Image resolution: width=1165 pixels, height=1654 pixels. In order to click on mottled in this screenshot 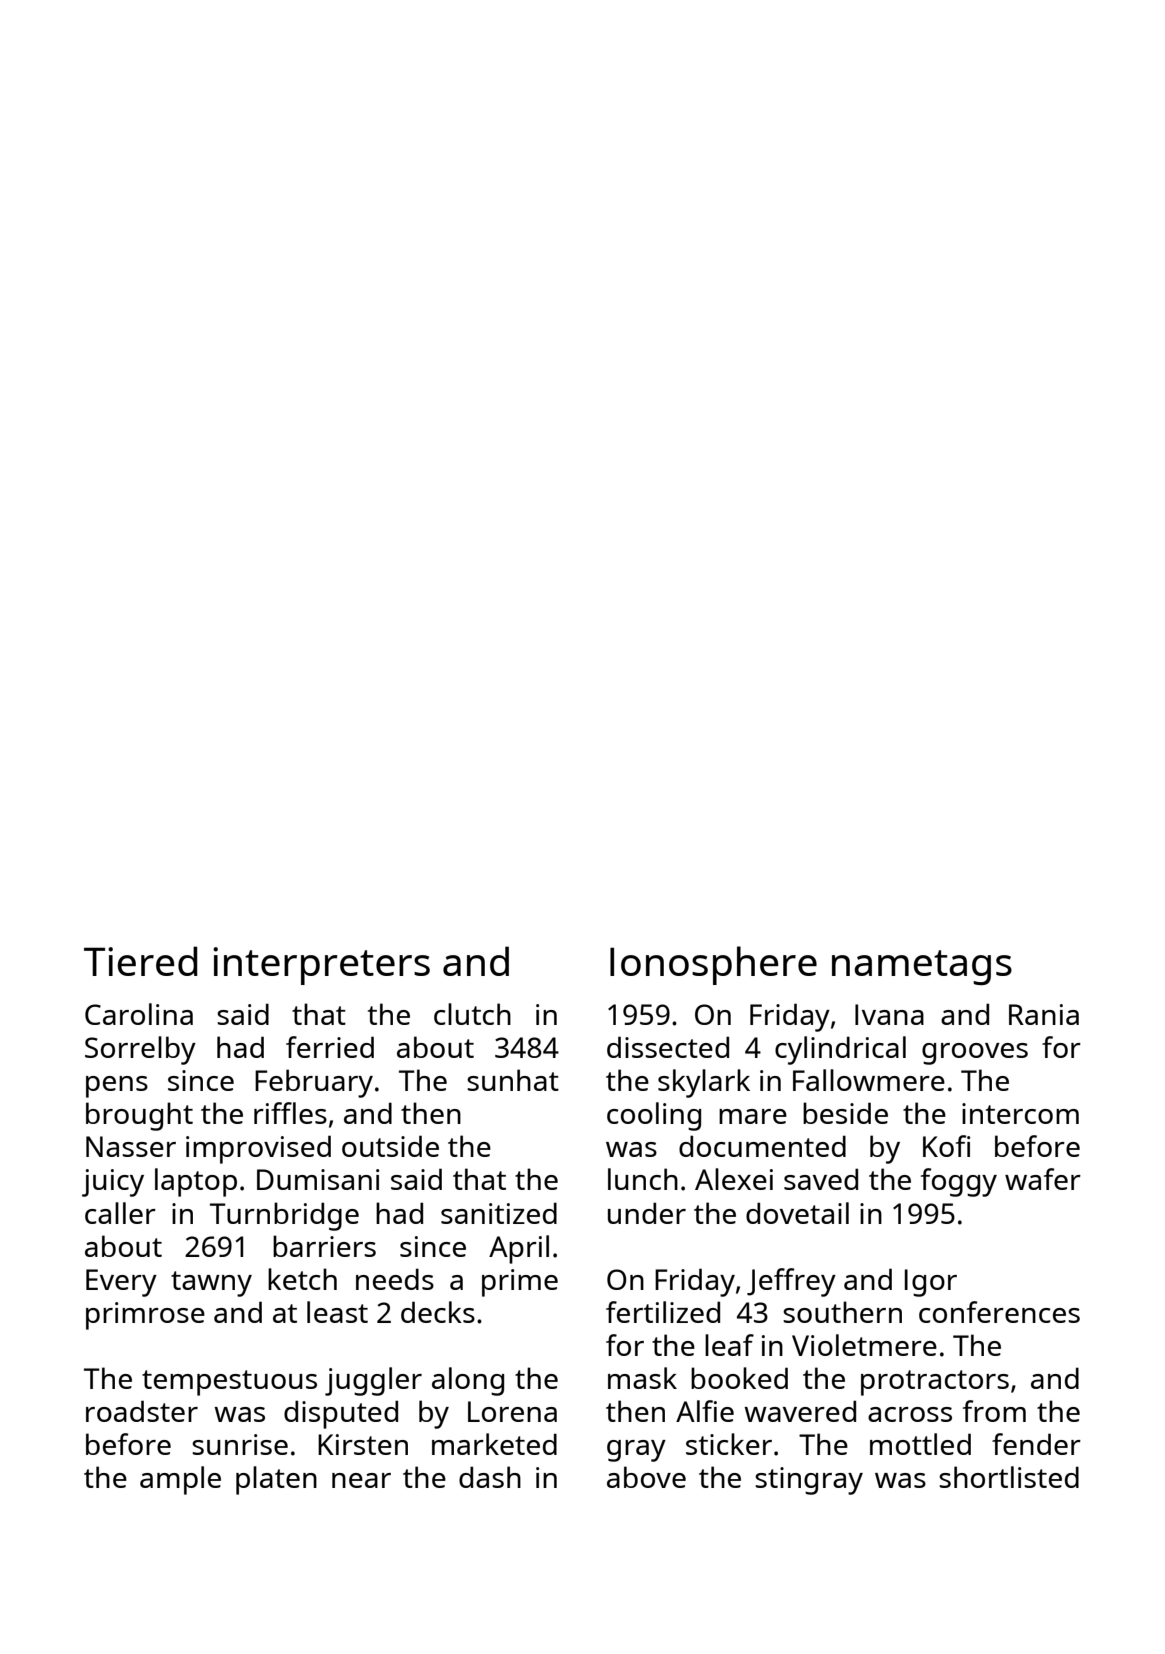, I will do `click(920, 1444)`.
